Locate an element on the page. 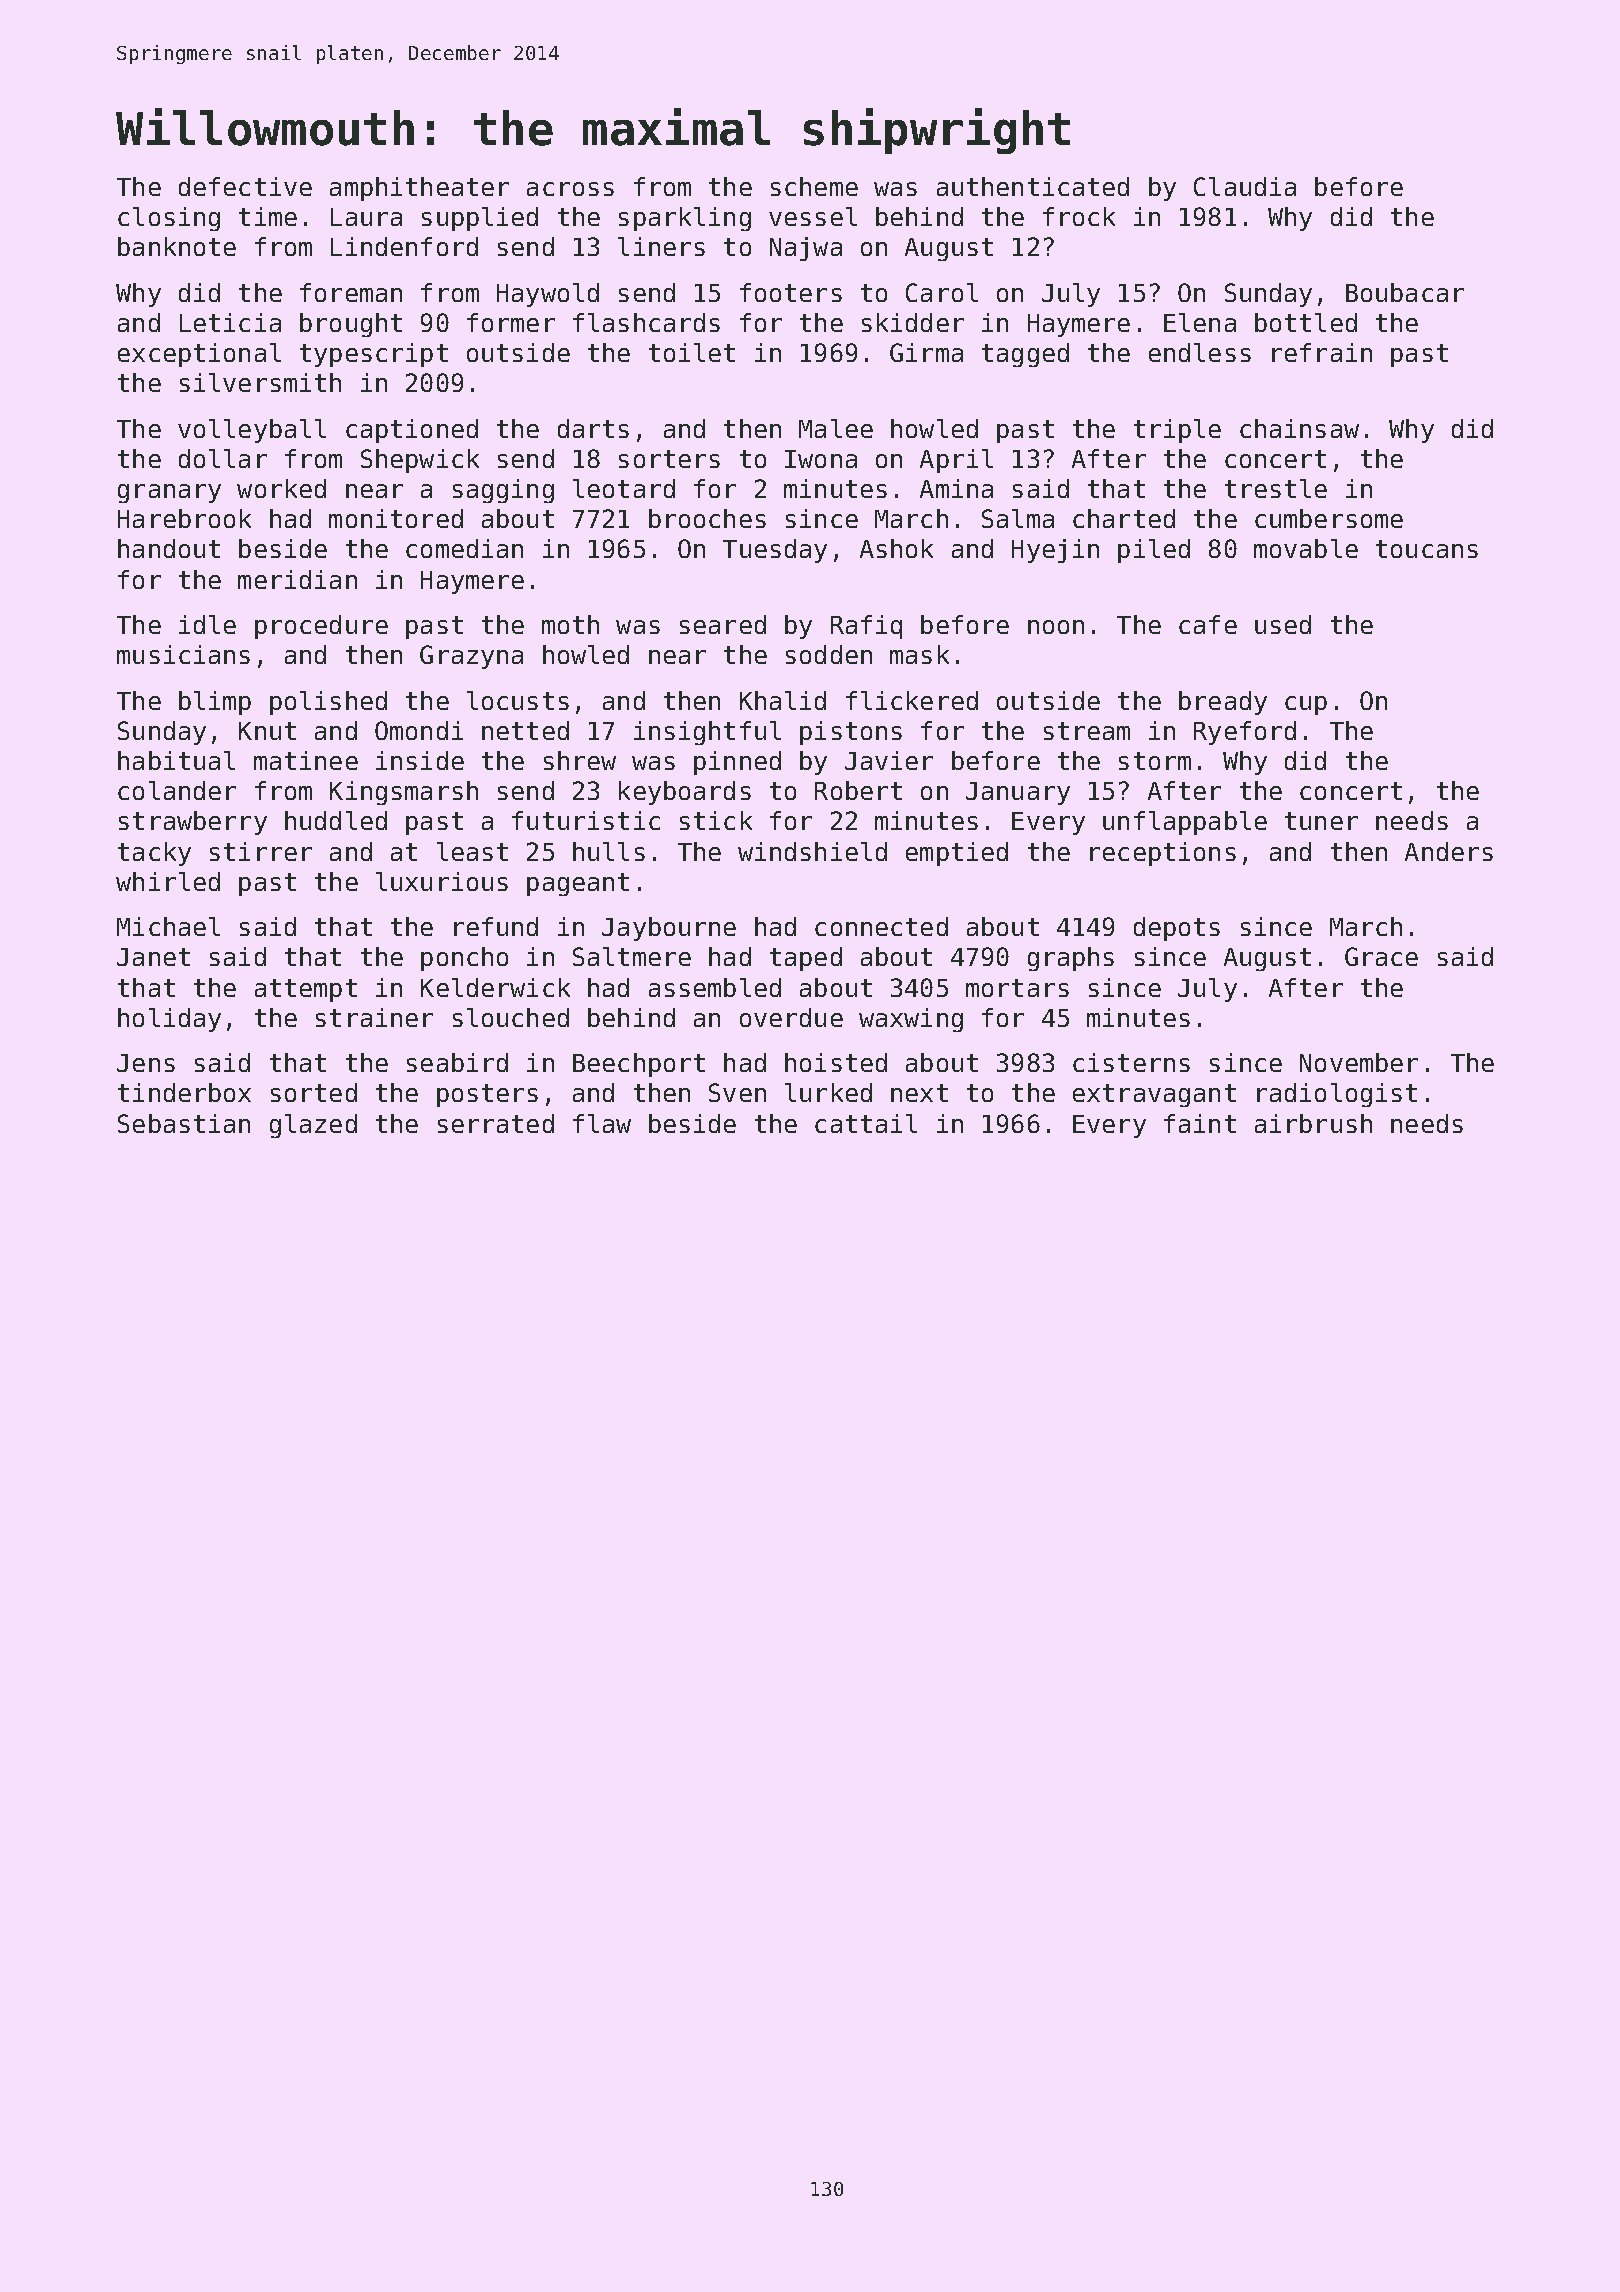 This document has height=2292, width=1620. toucans is located at coordinates (1427, 549).
